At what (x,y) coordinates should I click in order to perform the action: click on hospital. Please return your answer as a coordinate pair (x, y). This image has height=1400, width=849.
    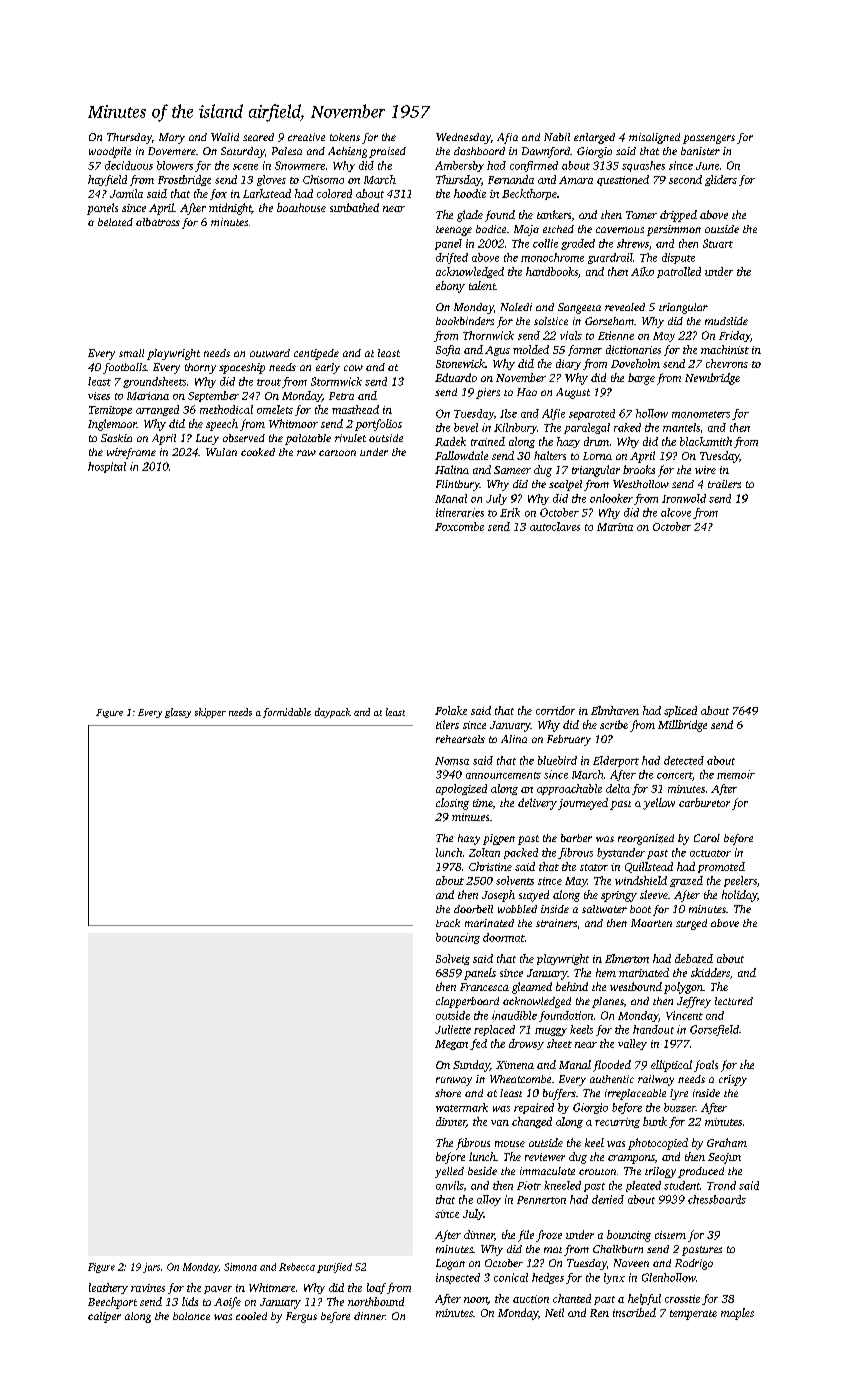
    Looking at the image, I should click on (107, 467).
